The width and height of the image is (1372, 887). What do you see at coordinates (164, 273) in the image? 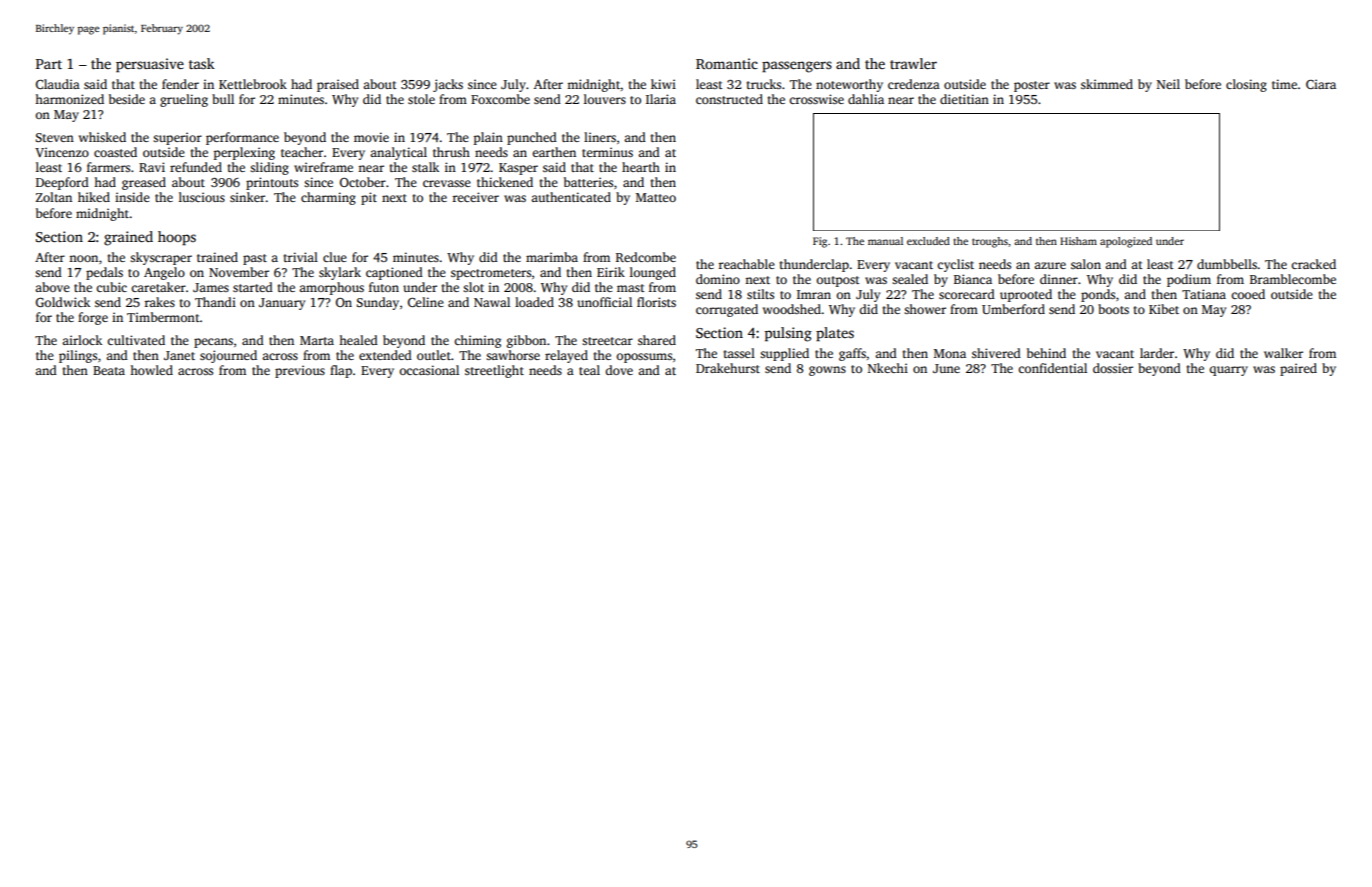
I see `Angelo` at bounding box center [164, 273].
